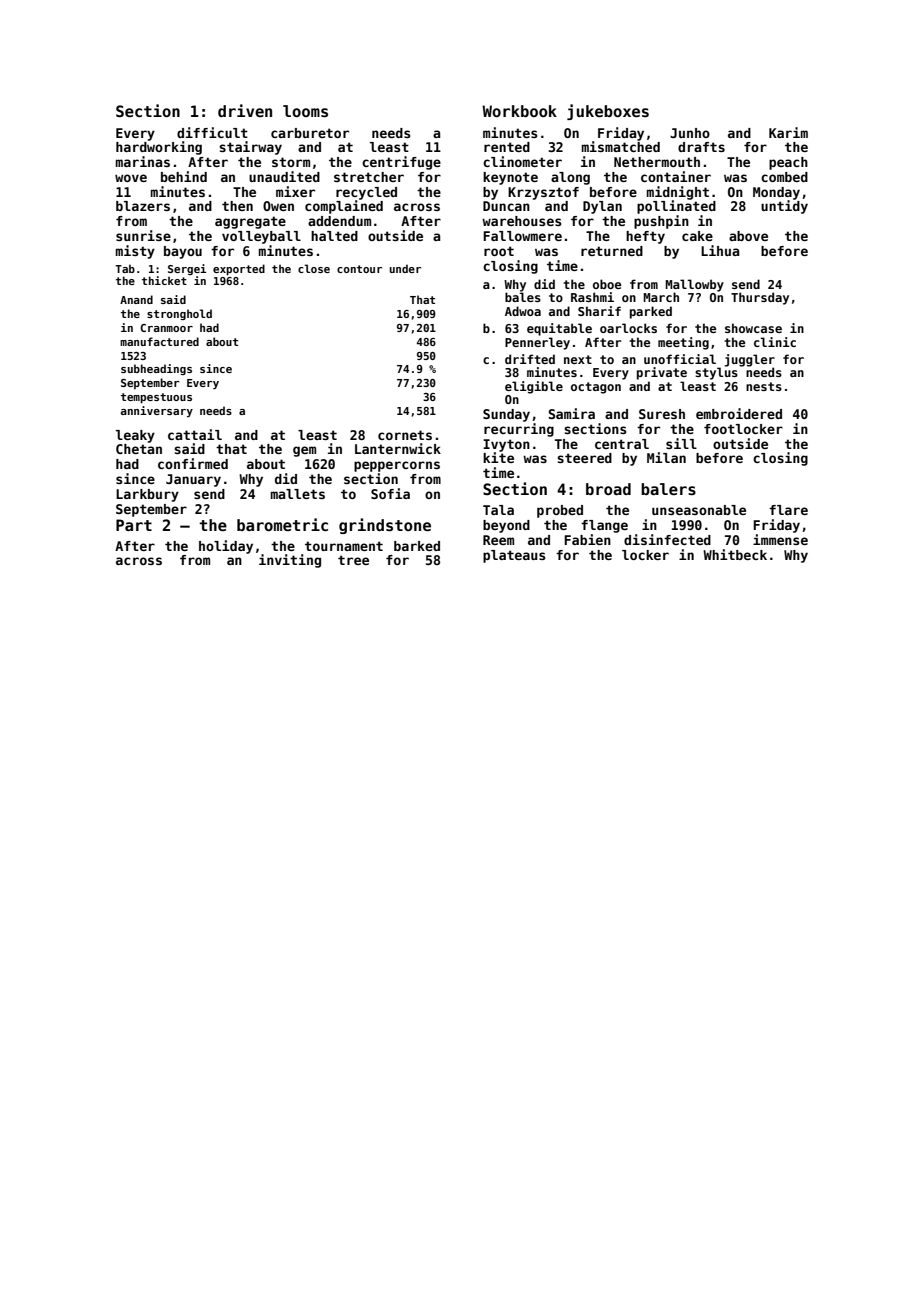 Image resolution: width=924 pixels, height=1308 pixels. Describe the element at coordinates (514, 556) in the screenshot. I see `plateaus` at that location.
